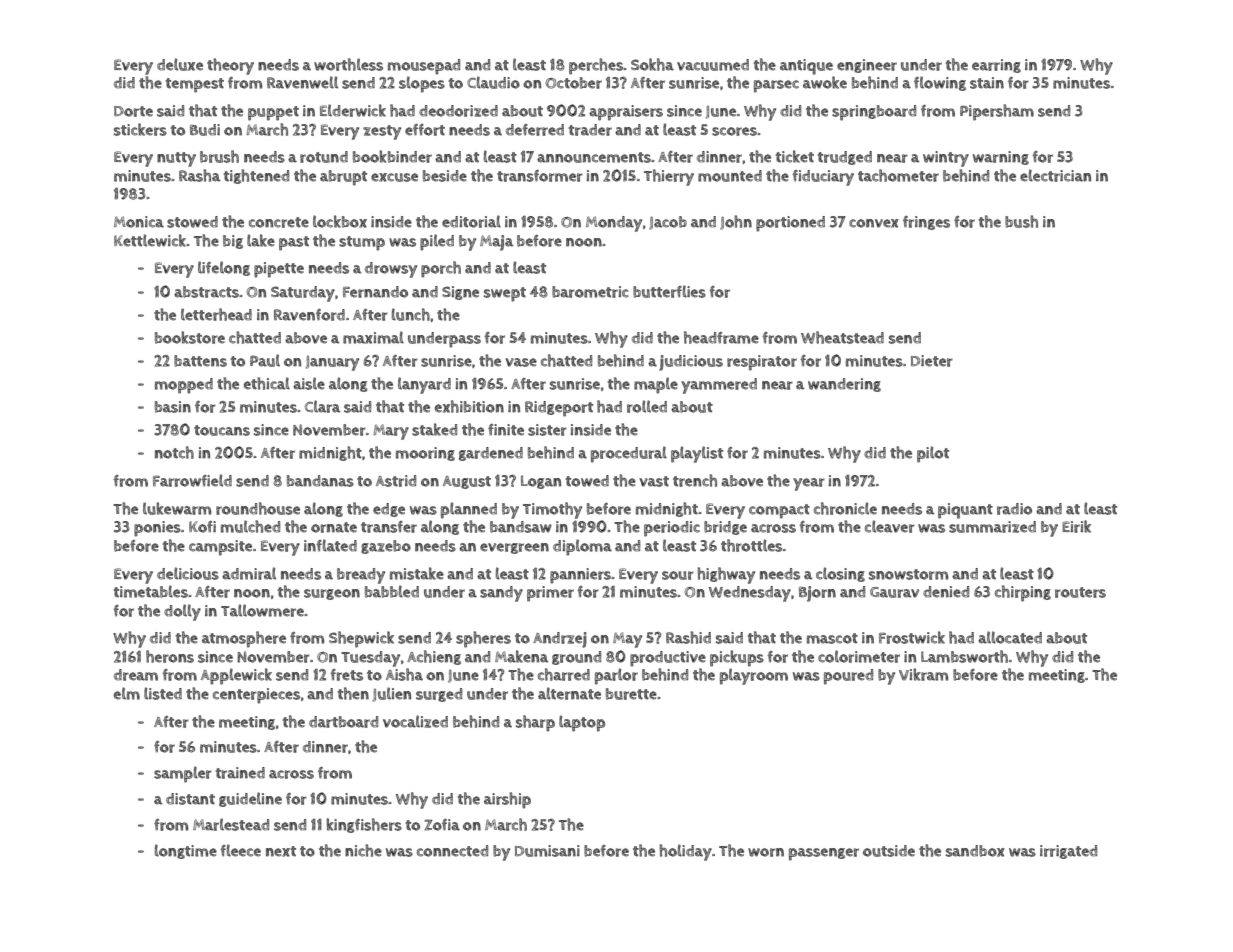 The width and height of the page is (1233, 952). Describe the element at coordinates (348, 64) in the page. I see `worthless` at that location.
